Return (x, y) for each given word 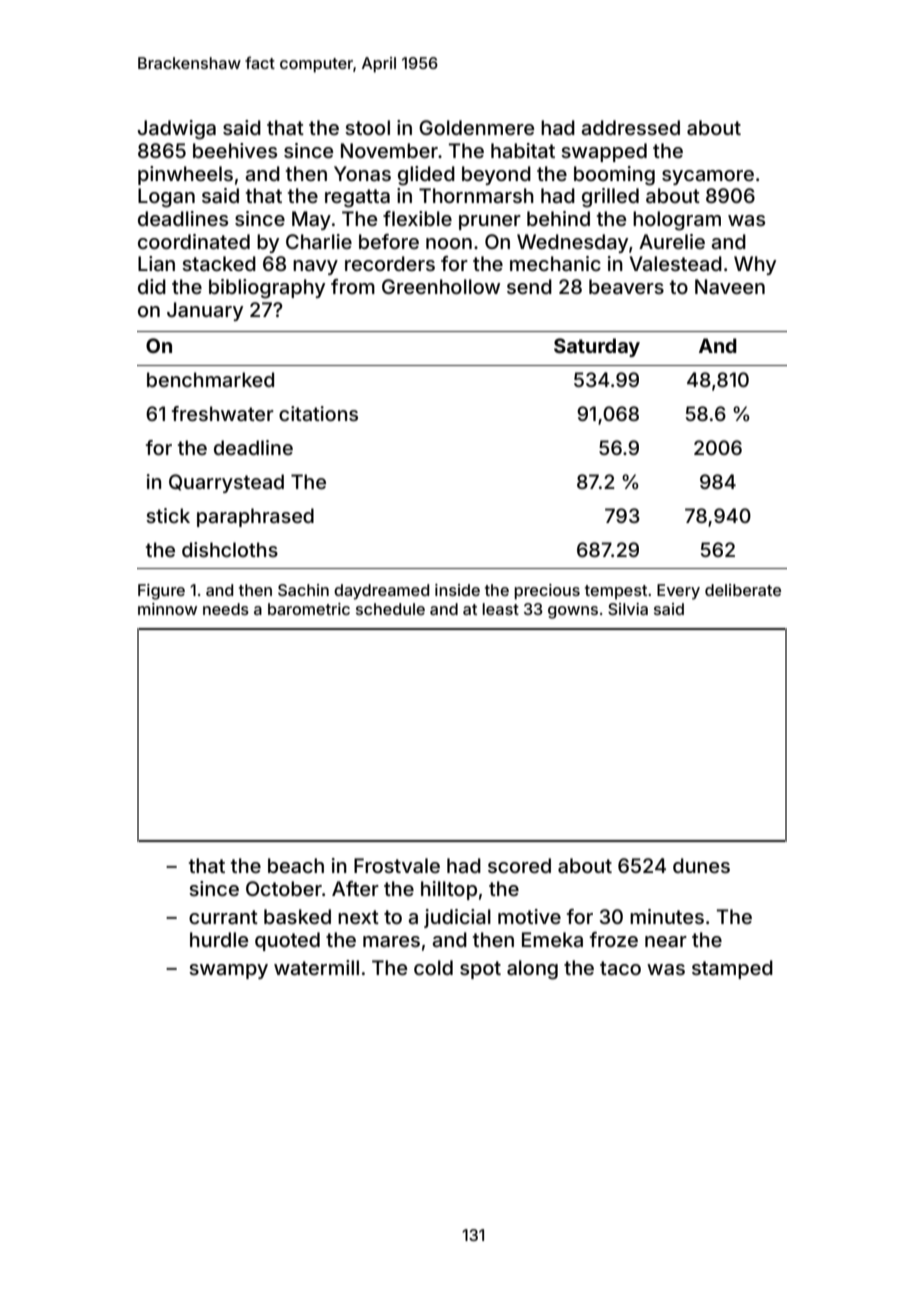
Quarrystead (226, 483)
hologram (677, 221)
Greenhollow (441, 286)
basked (297, 916)
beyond (496, 175)
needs (226, 609)
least (500, 609)
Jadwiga (177, 130)
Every (678, 592)
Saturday (597, 347)
